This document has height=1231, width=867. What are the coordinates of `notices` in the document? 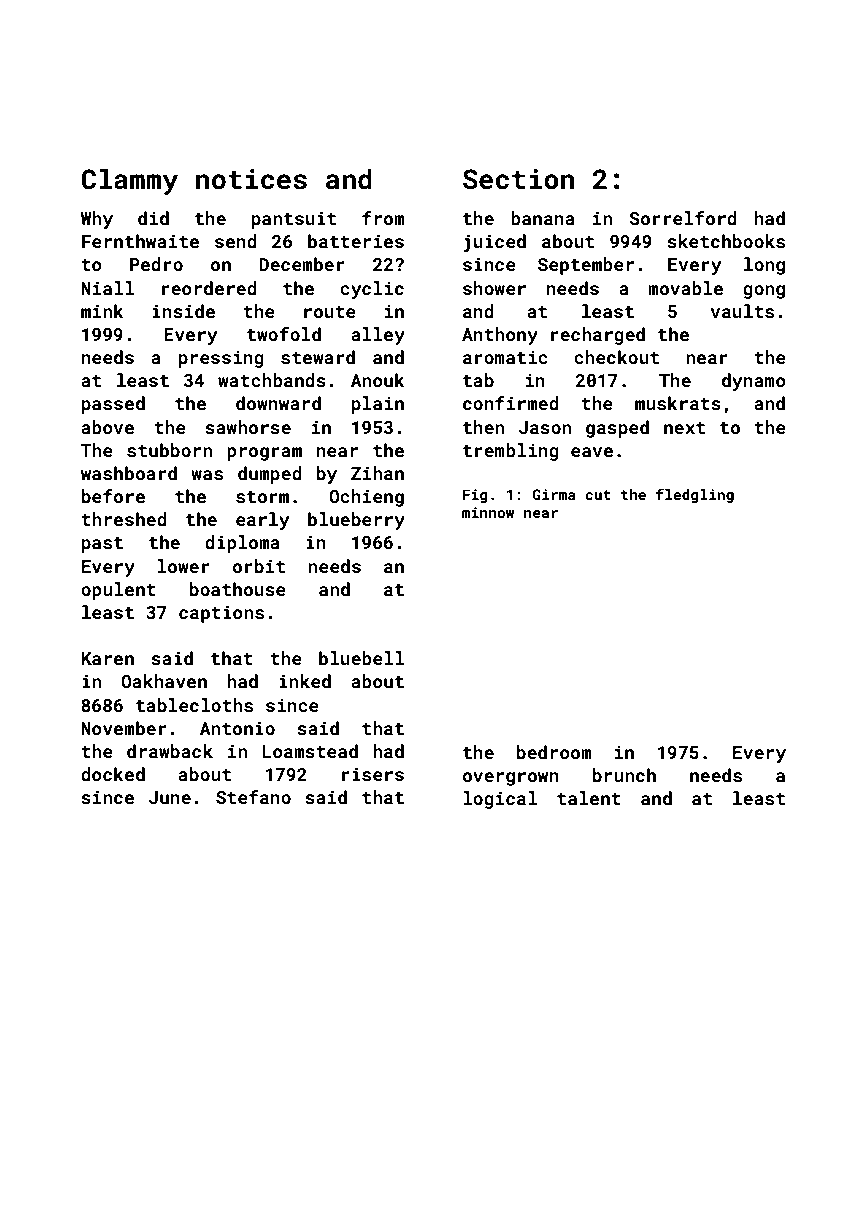 It's located at (251, 179).
